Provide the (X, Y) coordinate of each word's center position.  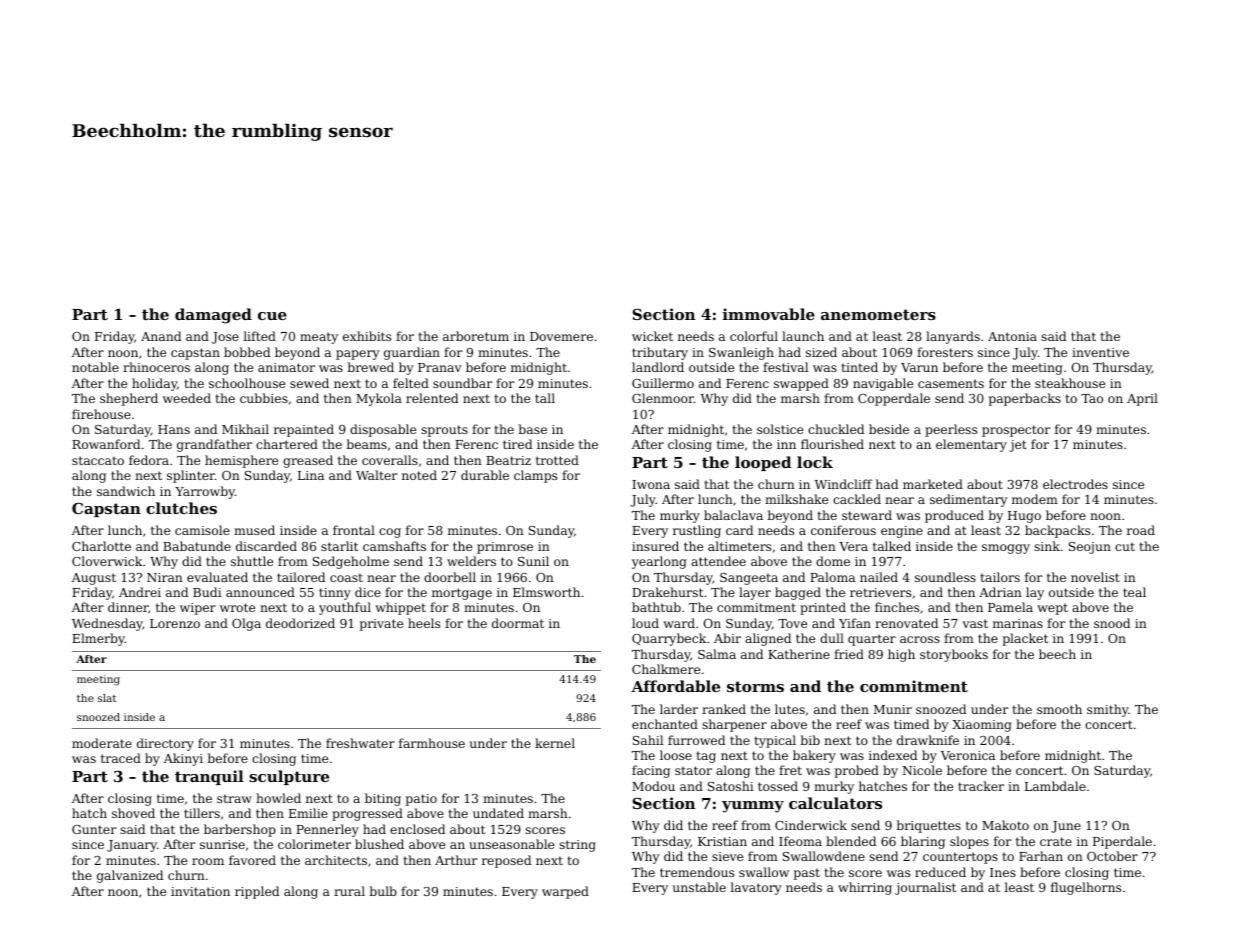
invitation (200, 891)
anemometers (878, 314)
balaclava (733, 515)
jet (1018, 446)
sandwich (126, 491)
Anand (161, 336)
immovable (769, 314)
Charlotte (101, 546)
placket (1025, 639)
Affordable (675, 686)
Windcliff (843, 484)
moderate (102, 743)
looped (763, 463)
